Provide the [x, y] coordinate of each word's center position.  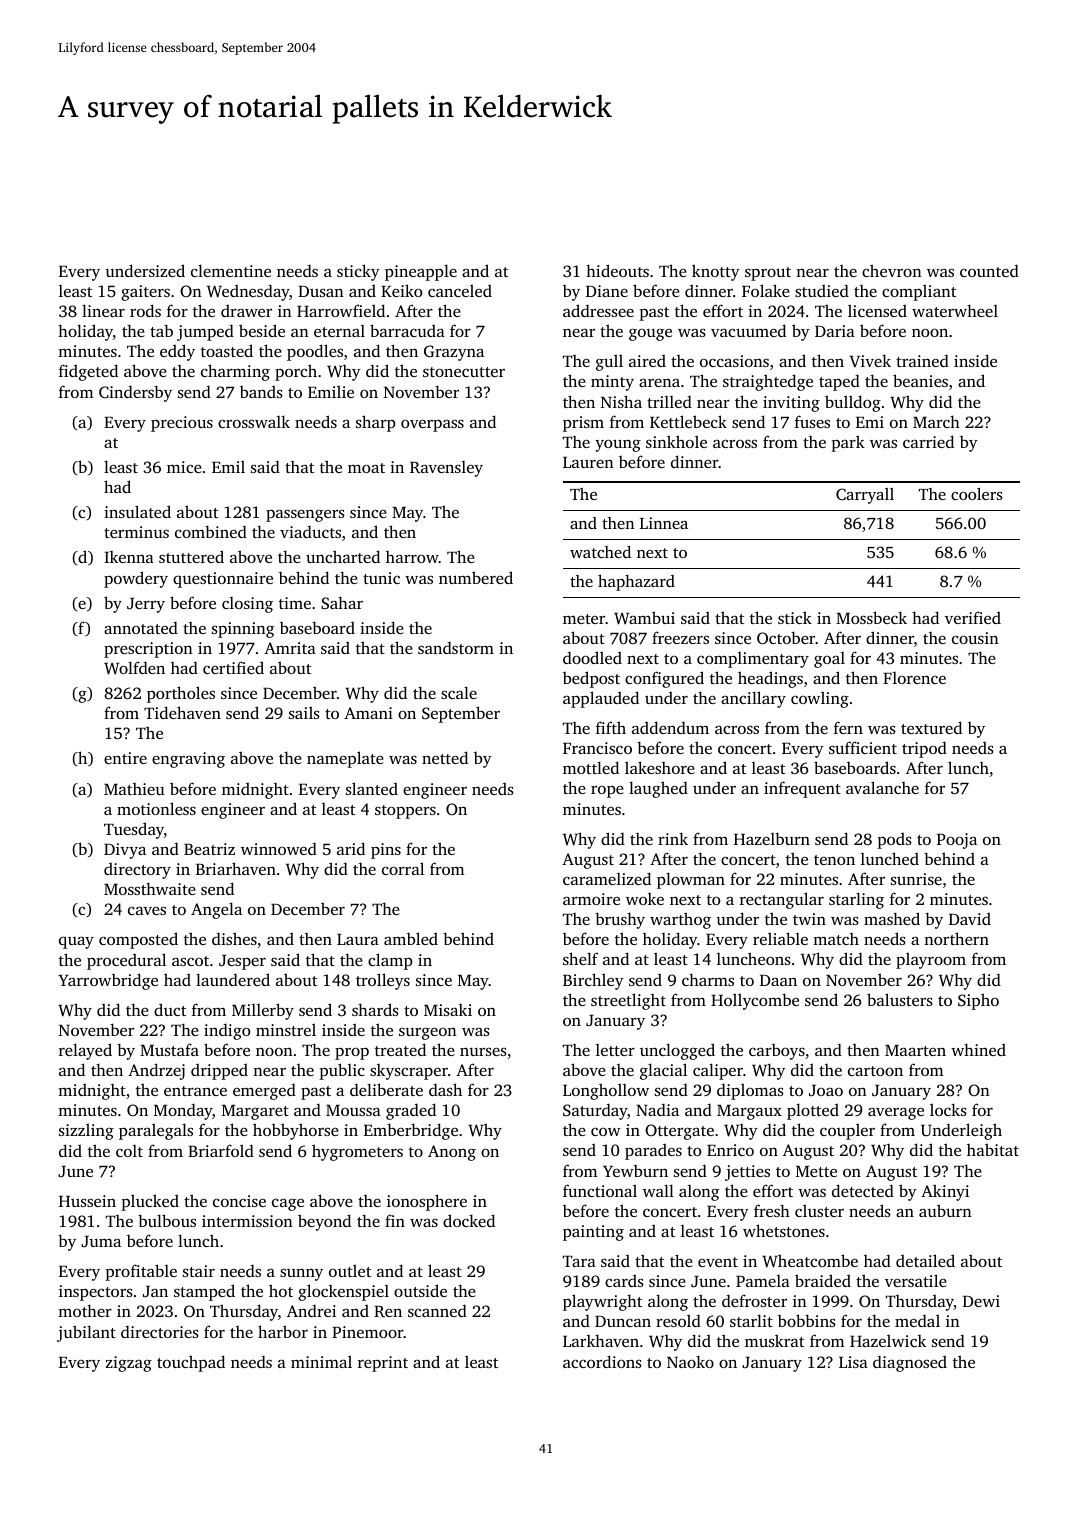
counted [989, 270]
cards [624, 1281]
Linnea [664, 523]
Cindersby [135, 393]
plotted [813, 1111]
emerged [264, 1091]
